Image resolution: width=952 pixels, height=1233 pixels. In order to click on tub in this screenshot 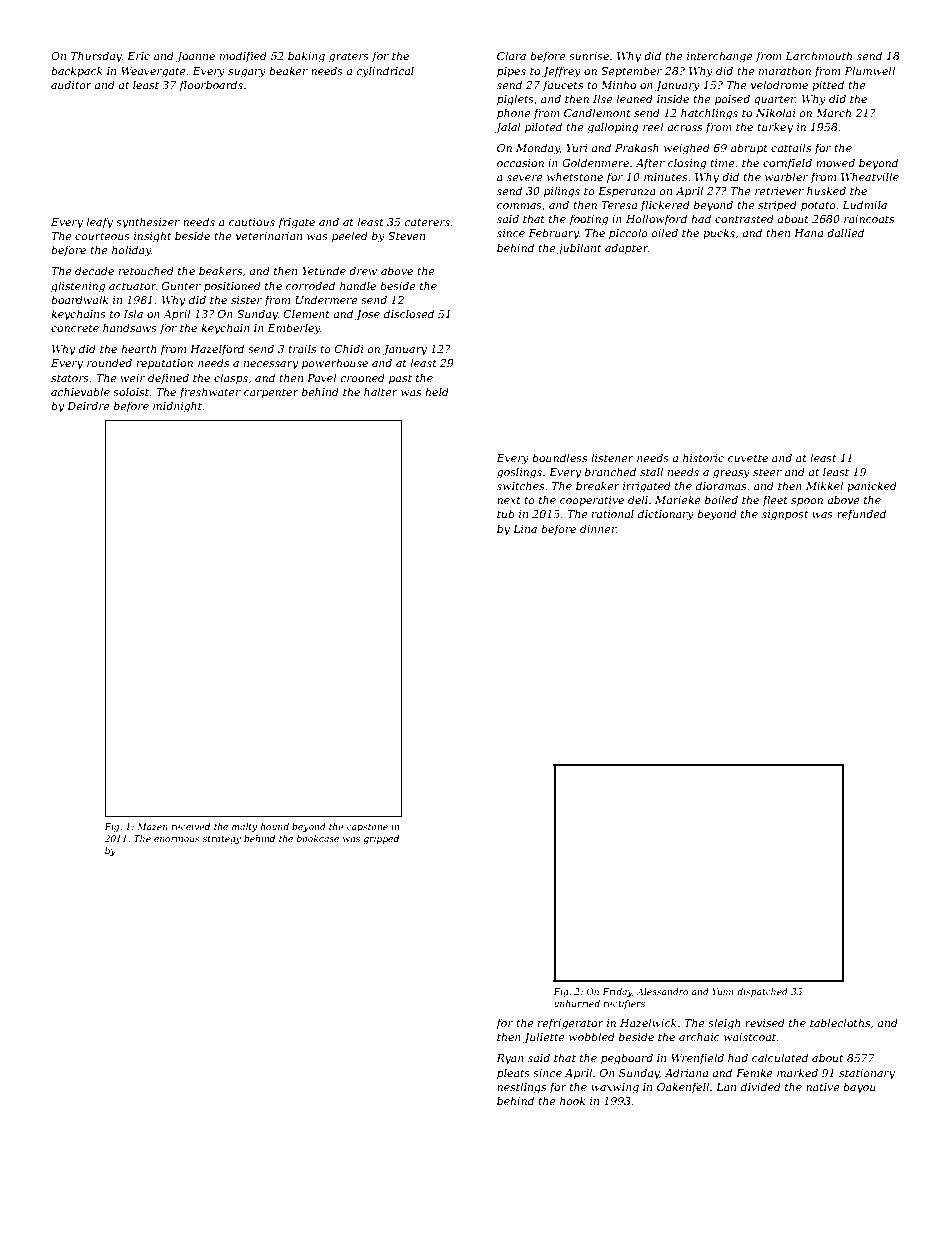, I will do `click(506, 513)`.
